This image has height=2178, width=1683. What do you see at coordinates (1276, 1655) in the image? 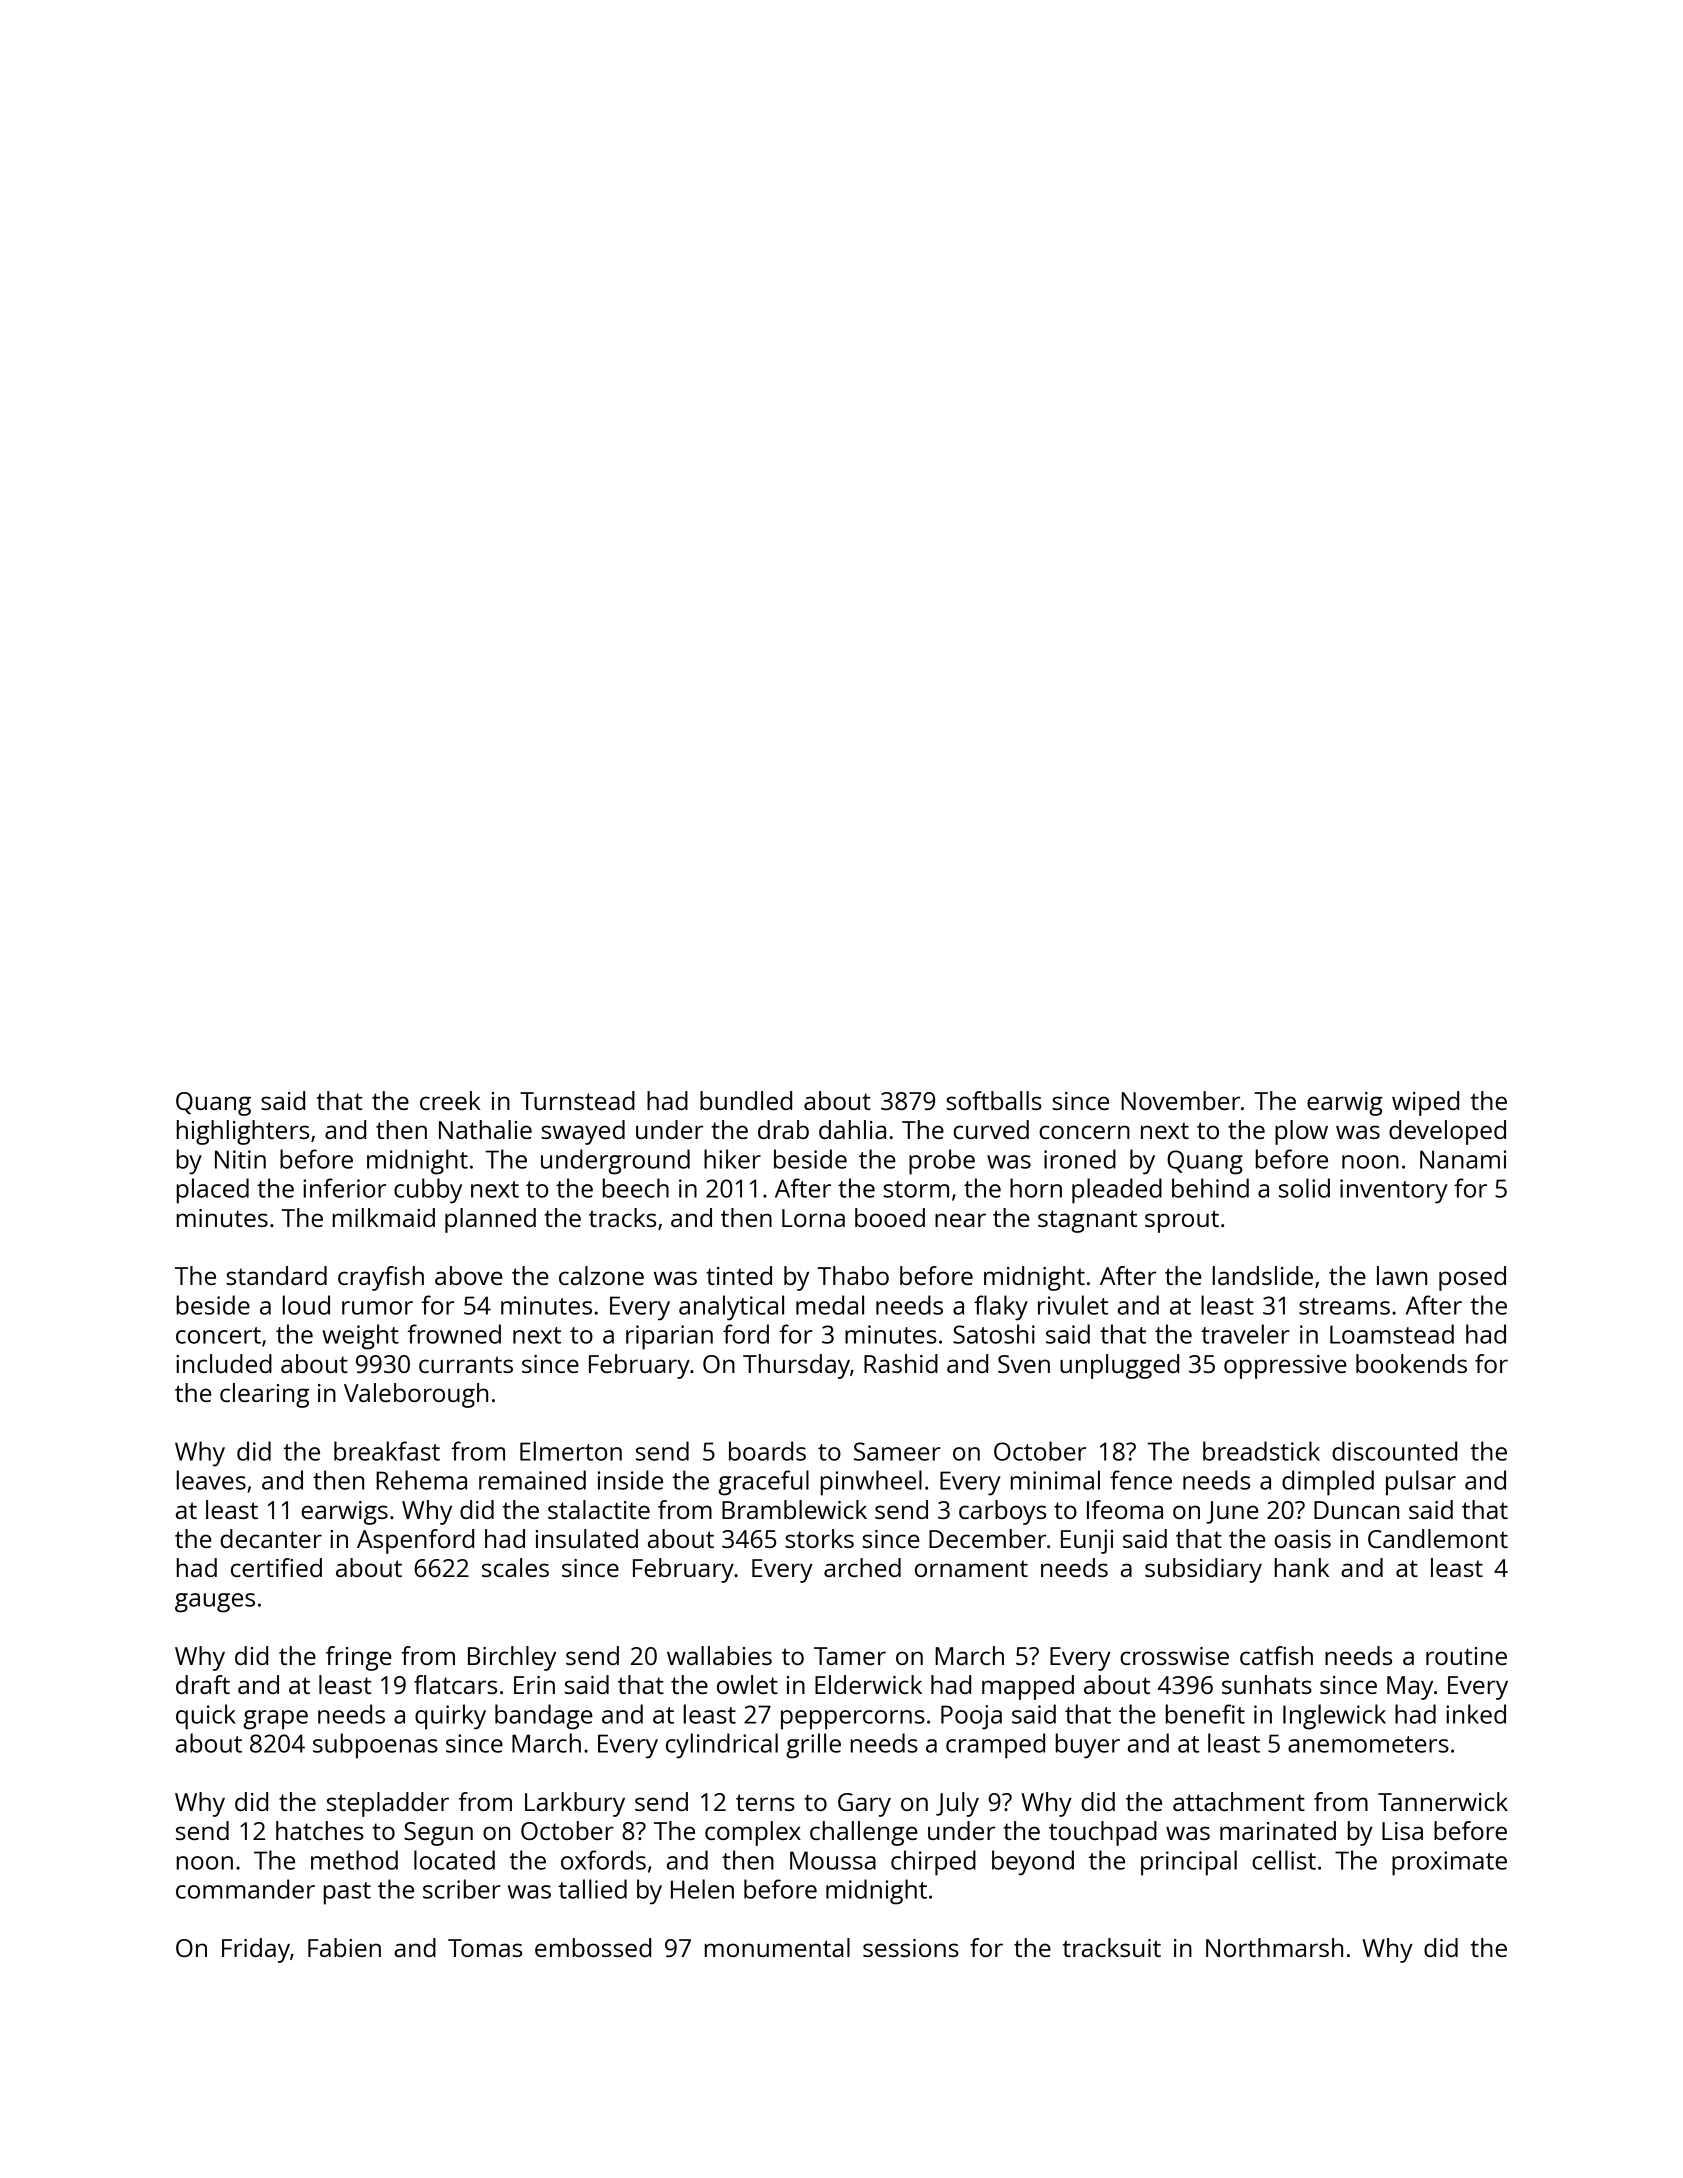
I see `catfish` at bounding box center [1276, 1655].
